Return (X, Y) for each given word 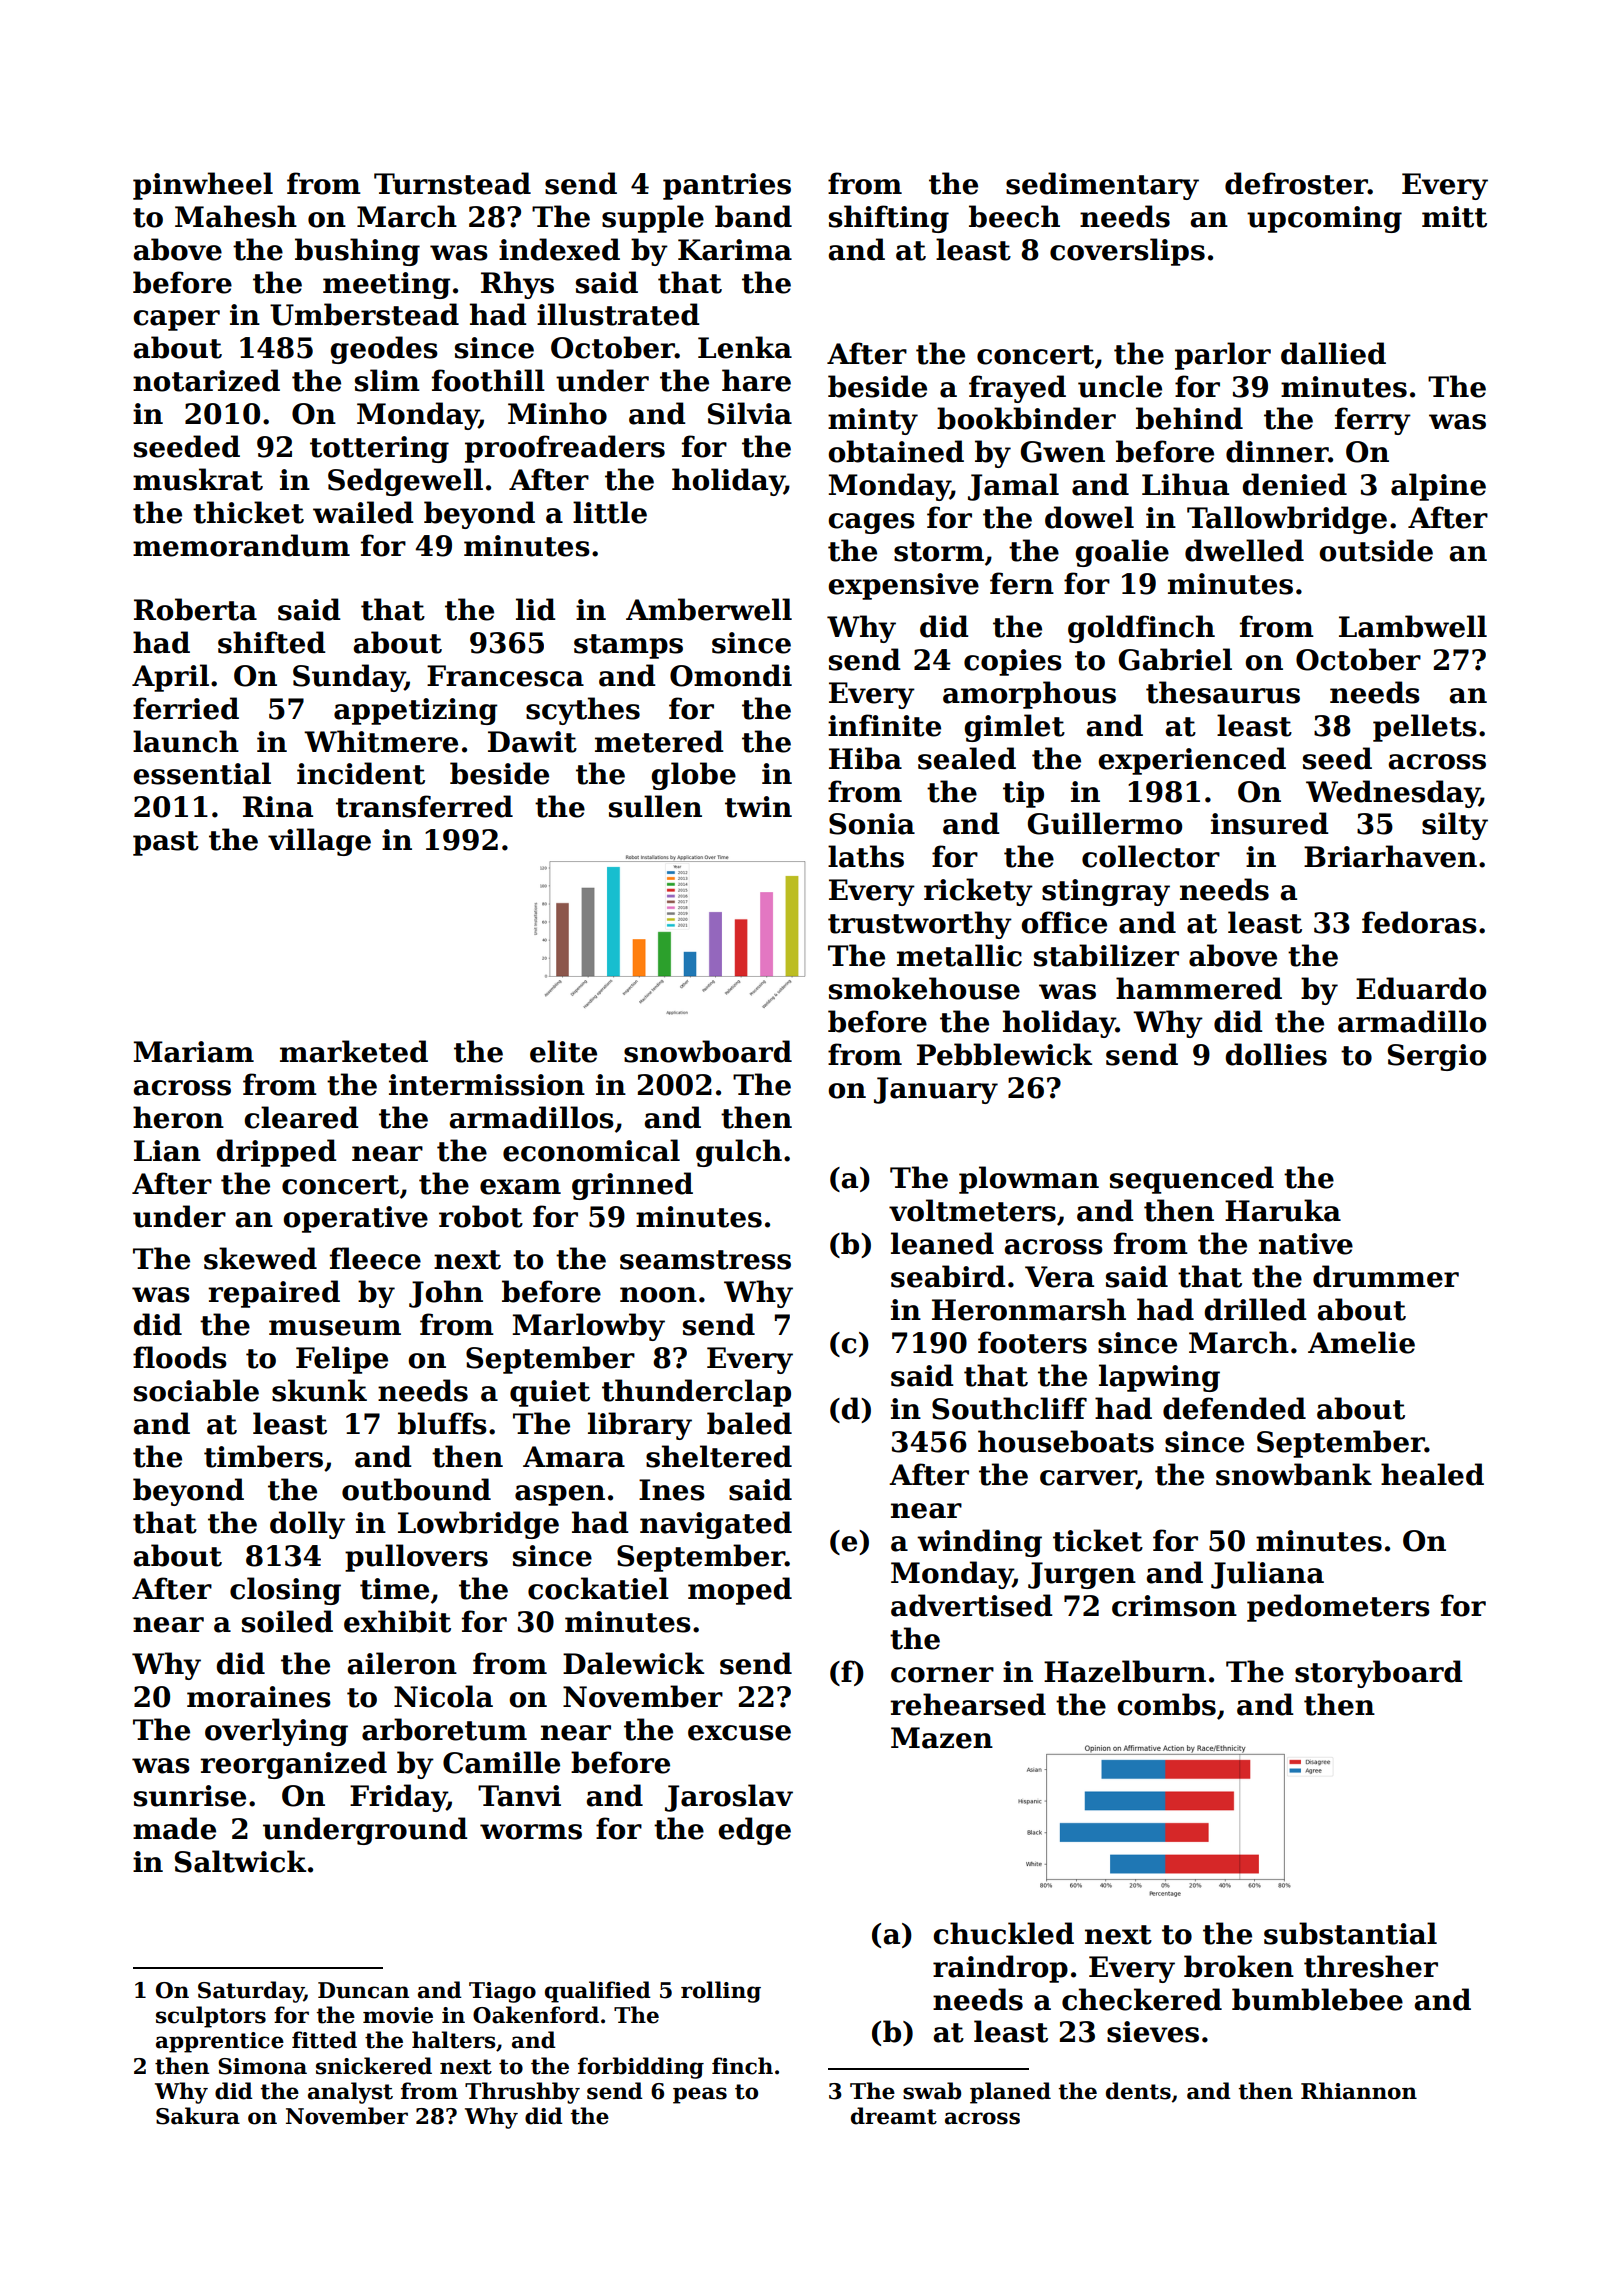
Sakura (198, 2116)
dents (1138, 2091)
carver (1088, 1479)
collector (1151, 856)
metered (659, 741)
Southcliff (1009, 1408)
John (446, 1294)
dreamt (894, 2116)
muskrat (198, 479)
